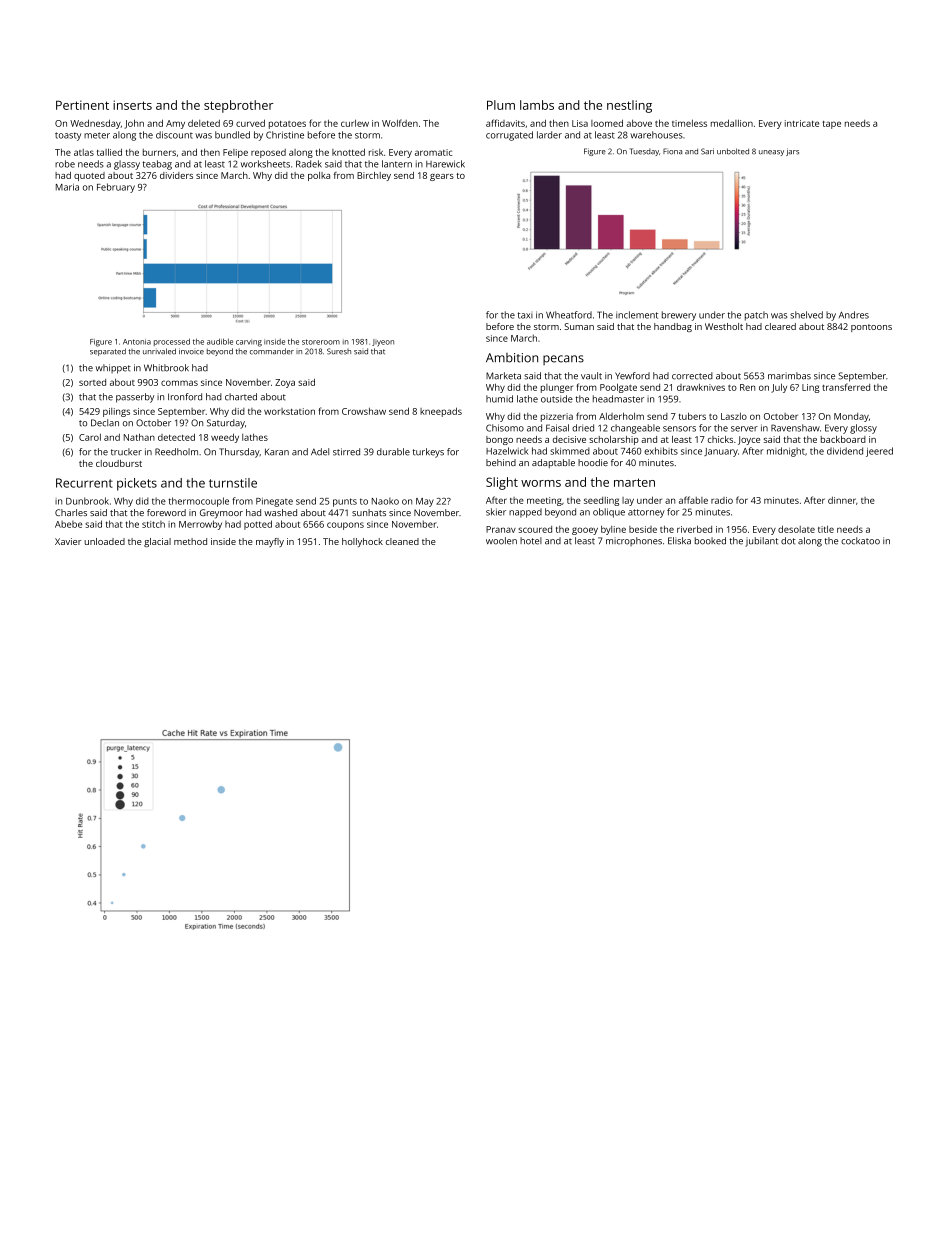  What do you see at coordinates (82, 105) in the screenshot?
I see `Pertinent` at bounding box center [82, 105].
